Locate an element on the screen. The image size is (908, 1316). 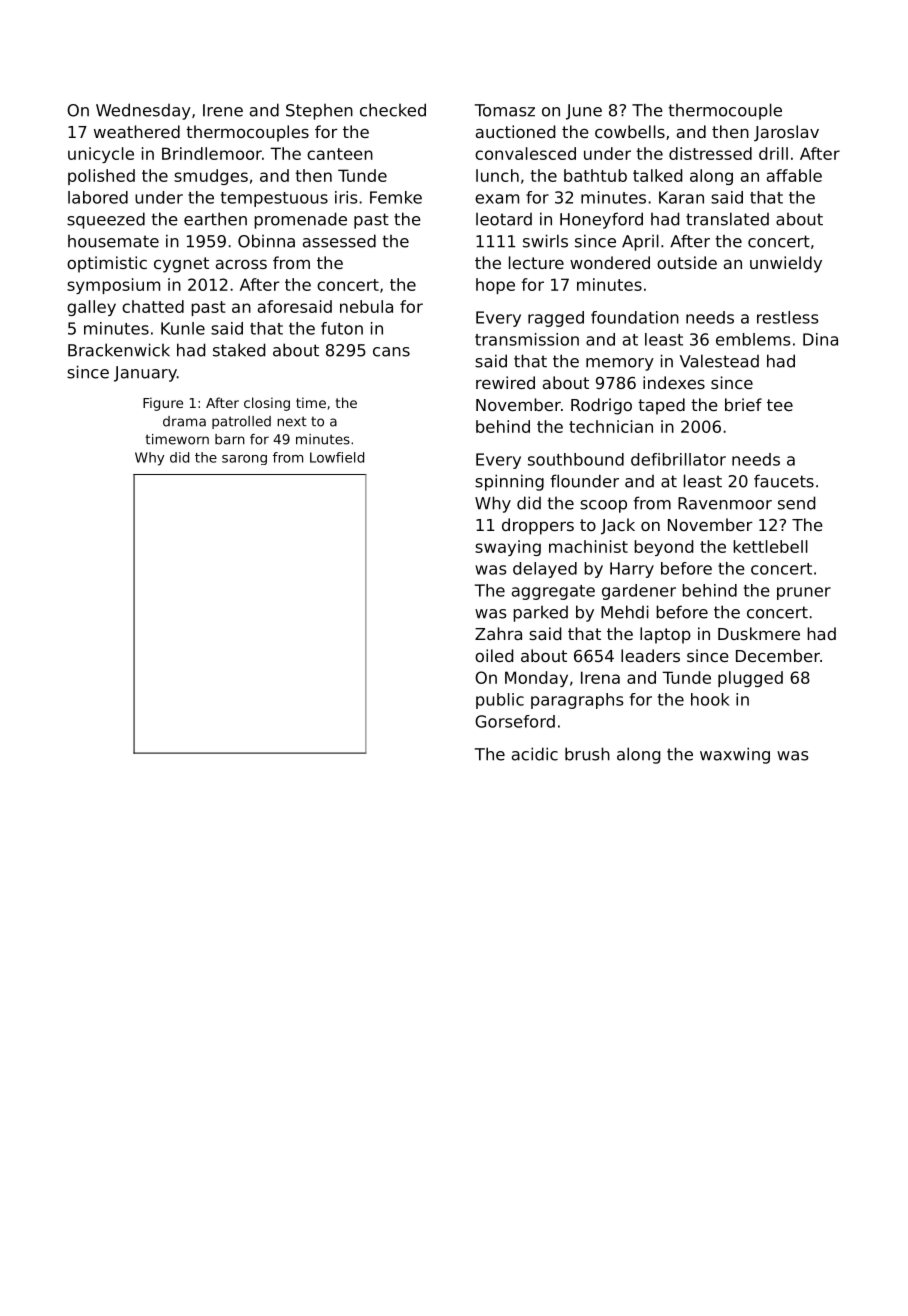
spinning is located at coordinates (509, 482).
